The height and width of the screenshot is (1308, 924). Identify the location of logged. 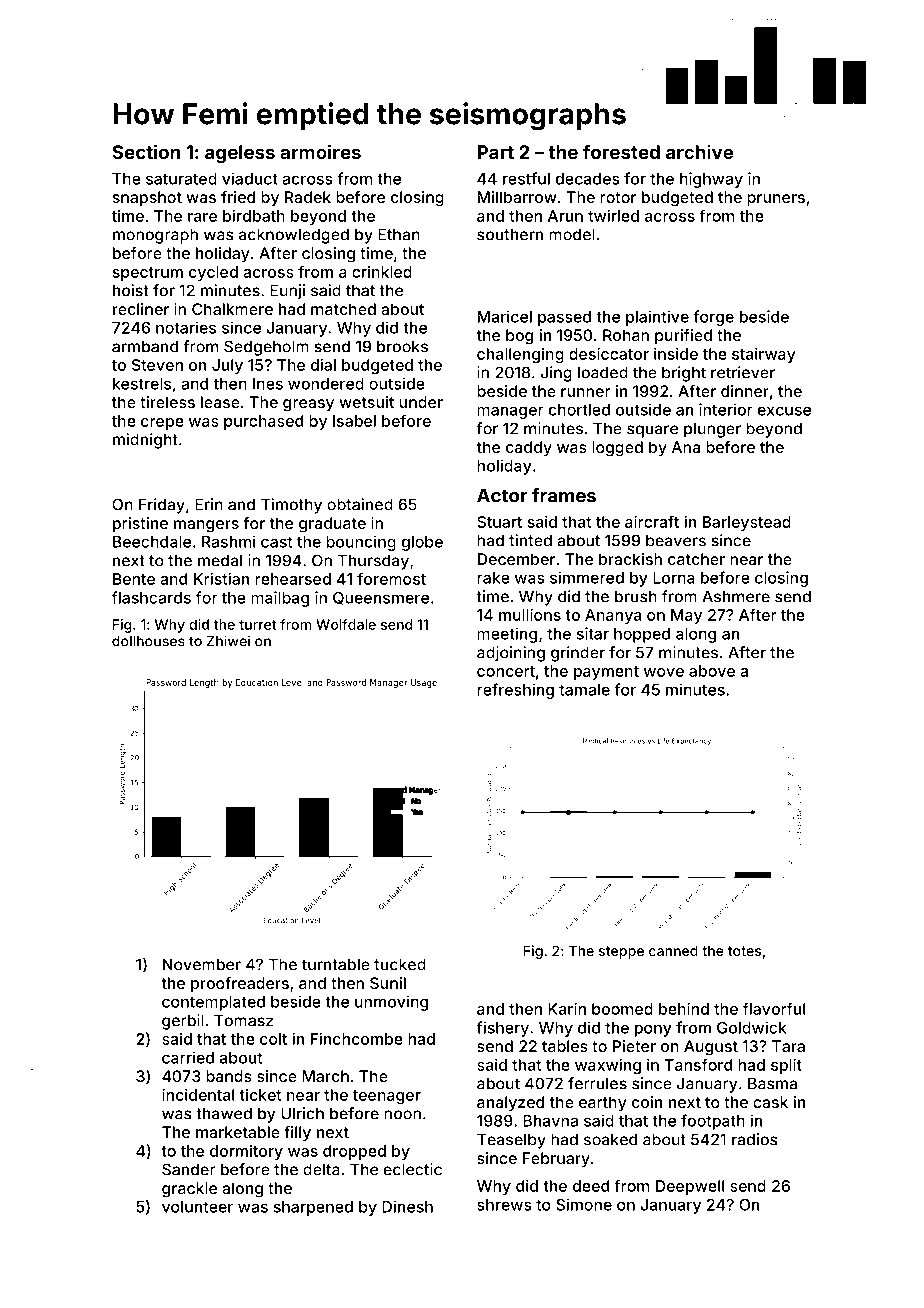
(617, 449).
